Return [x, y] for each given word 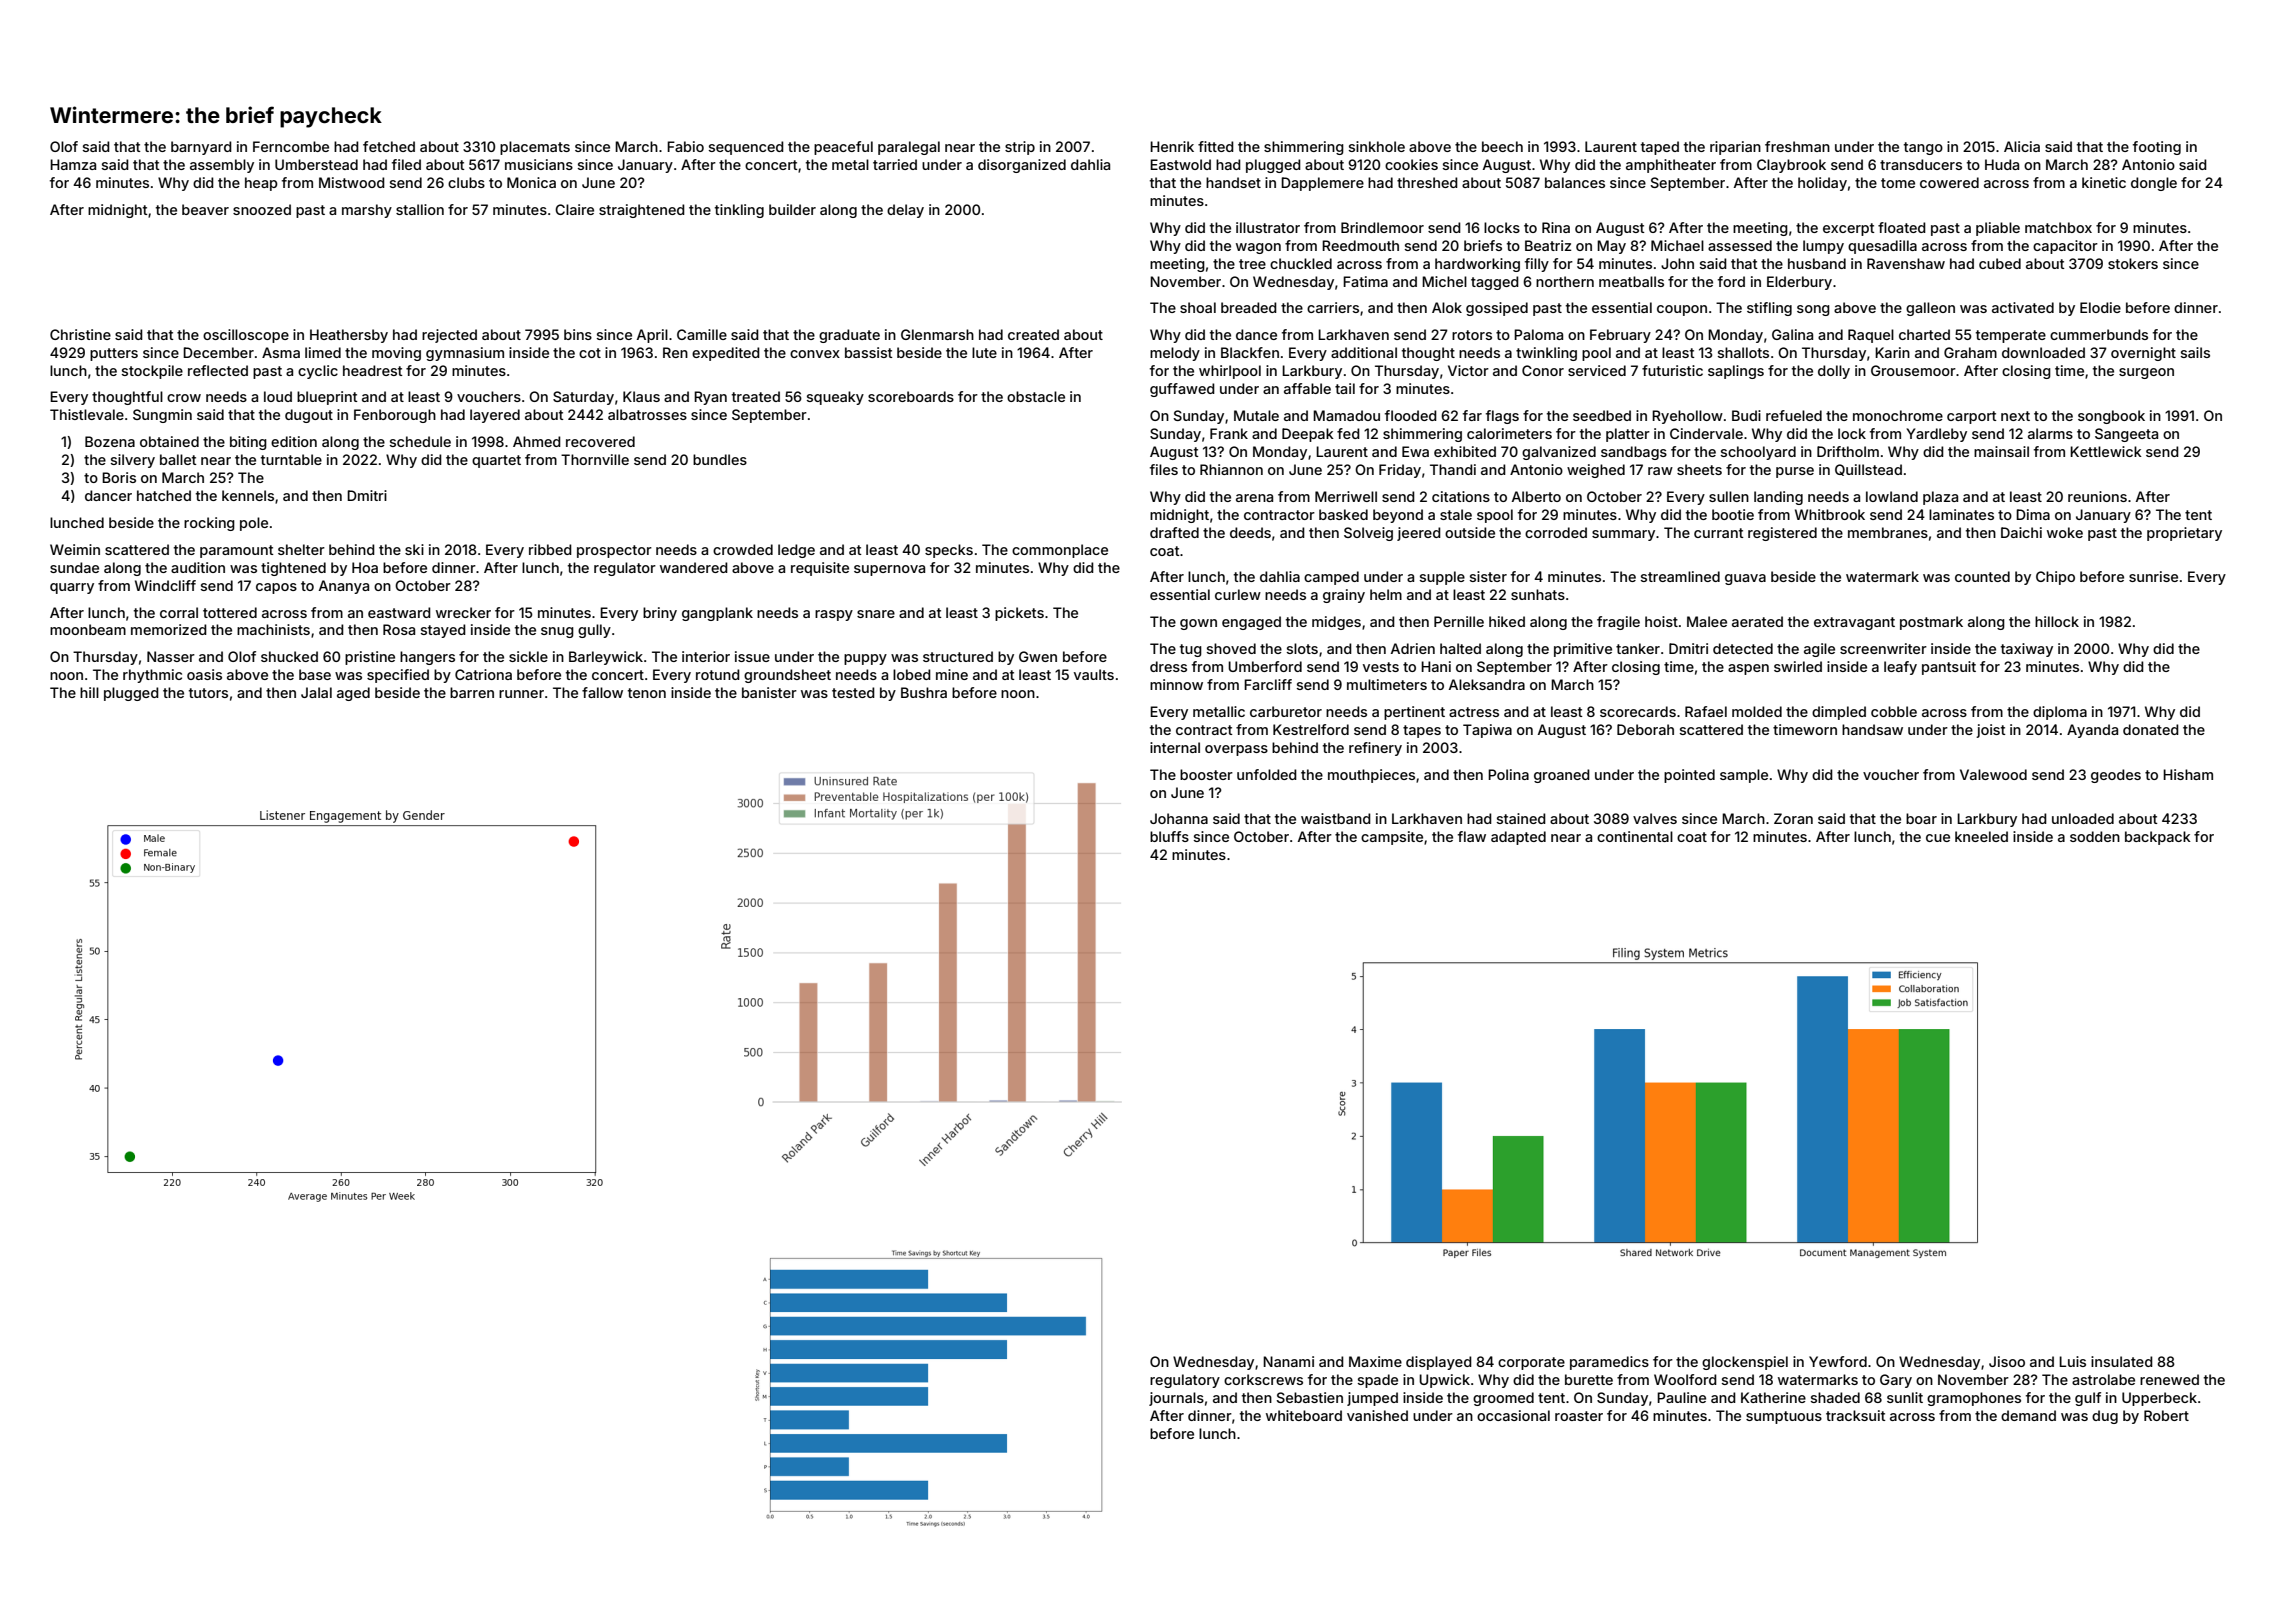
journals [1176, 1399]
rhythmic [152, 676]
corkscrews [1263, 1379]
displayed [1439, 1363]
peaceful [843, 148]
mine [952, 674]
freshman [1797, 146]
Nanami [1288, 1361]
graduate [849, 336]
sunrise [2153, 576]
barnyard [201, 148]
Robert [2166, 1415]
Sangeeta [2126, 435]
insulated [2122, 1361]
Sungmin [162, 416]
